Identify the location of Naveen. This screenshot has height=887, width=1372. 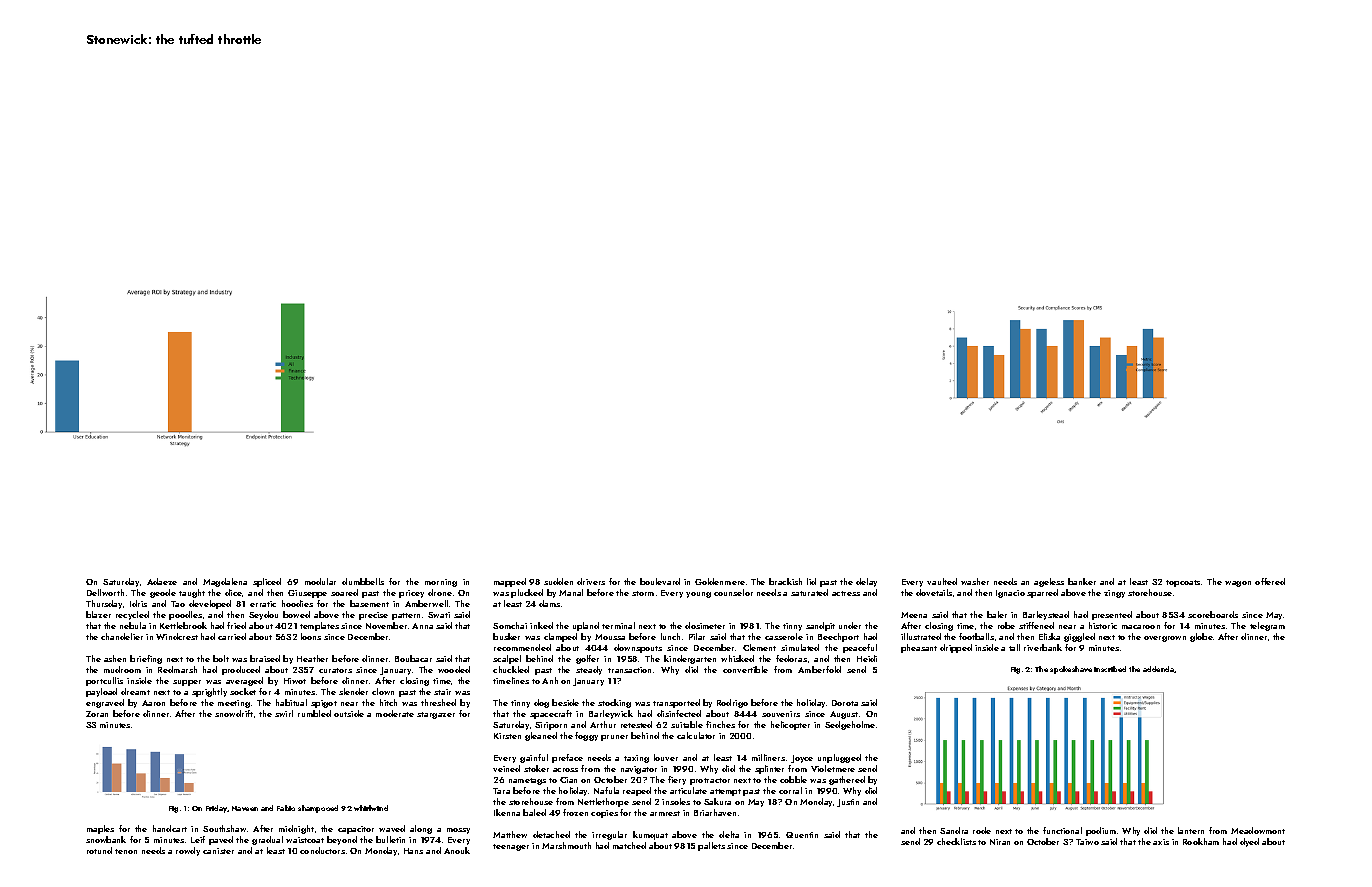
(245, 808).
